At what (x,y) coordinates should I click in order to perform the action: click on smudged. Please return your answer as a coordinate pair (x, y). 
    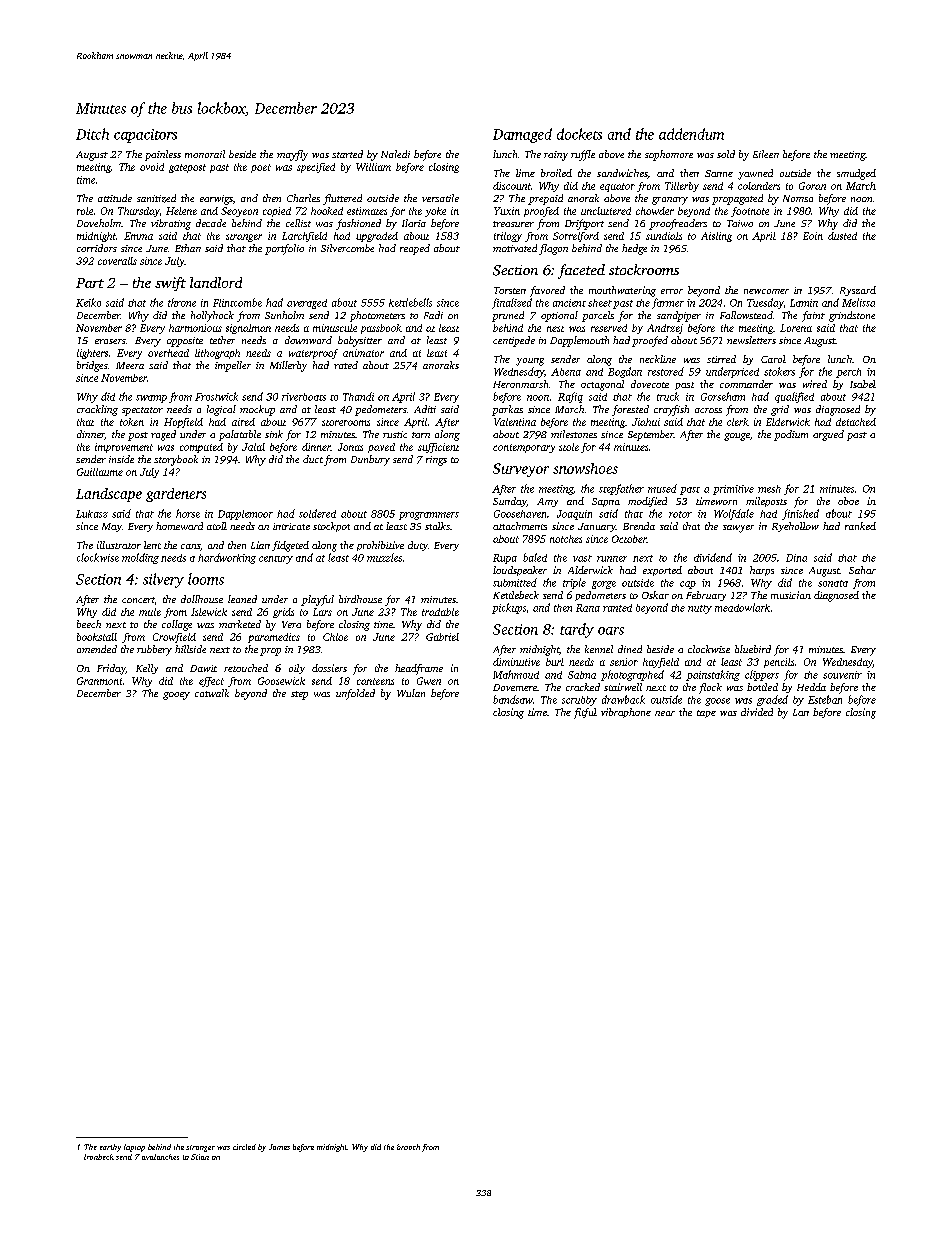
    Looking at the image, I should click on (856, 174).
